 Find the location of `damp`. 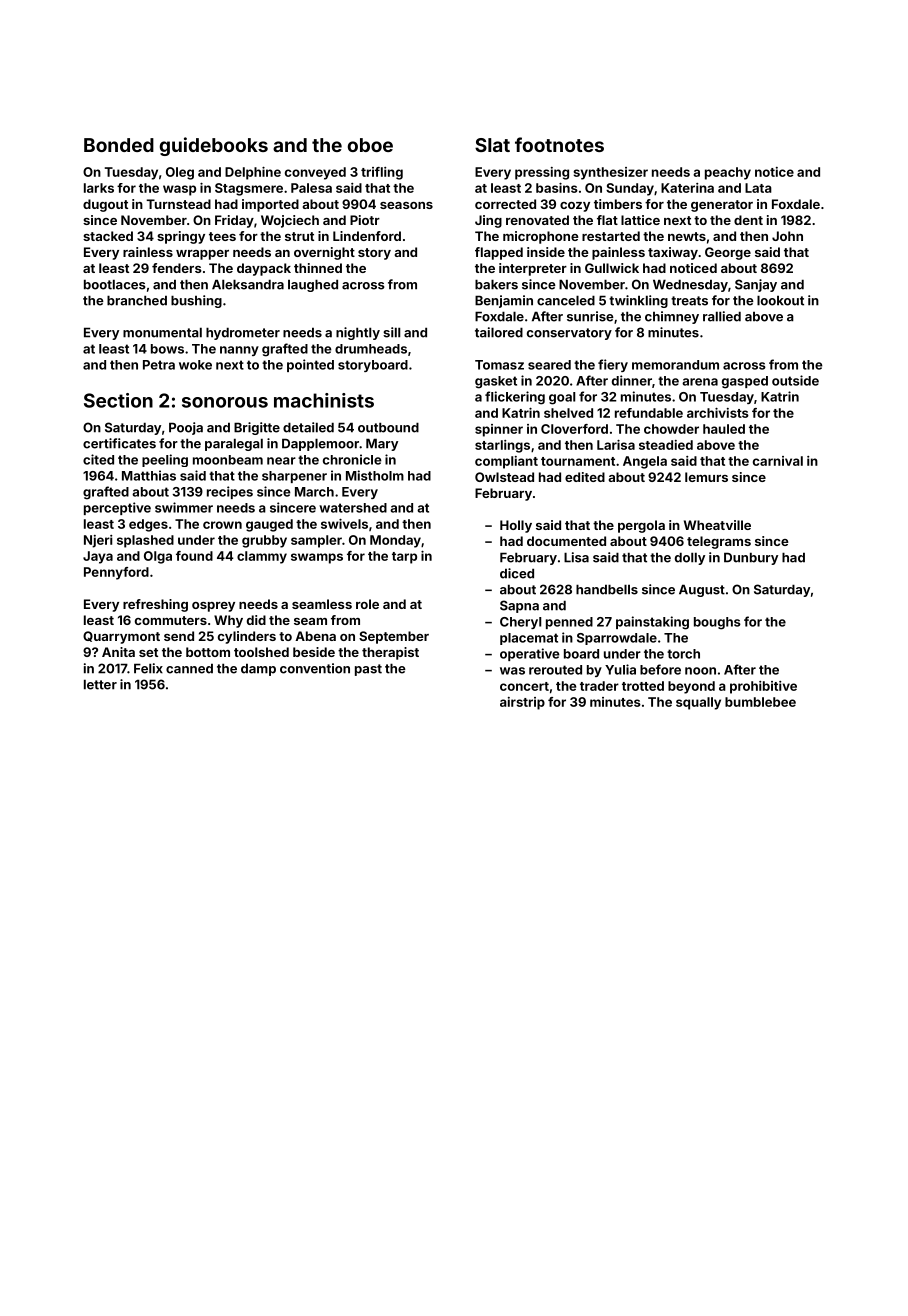

damp is located at coordinates (258, 669).
